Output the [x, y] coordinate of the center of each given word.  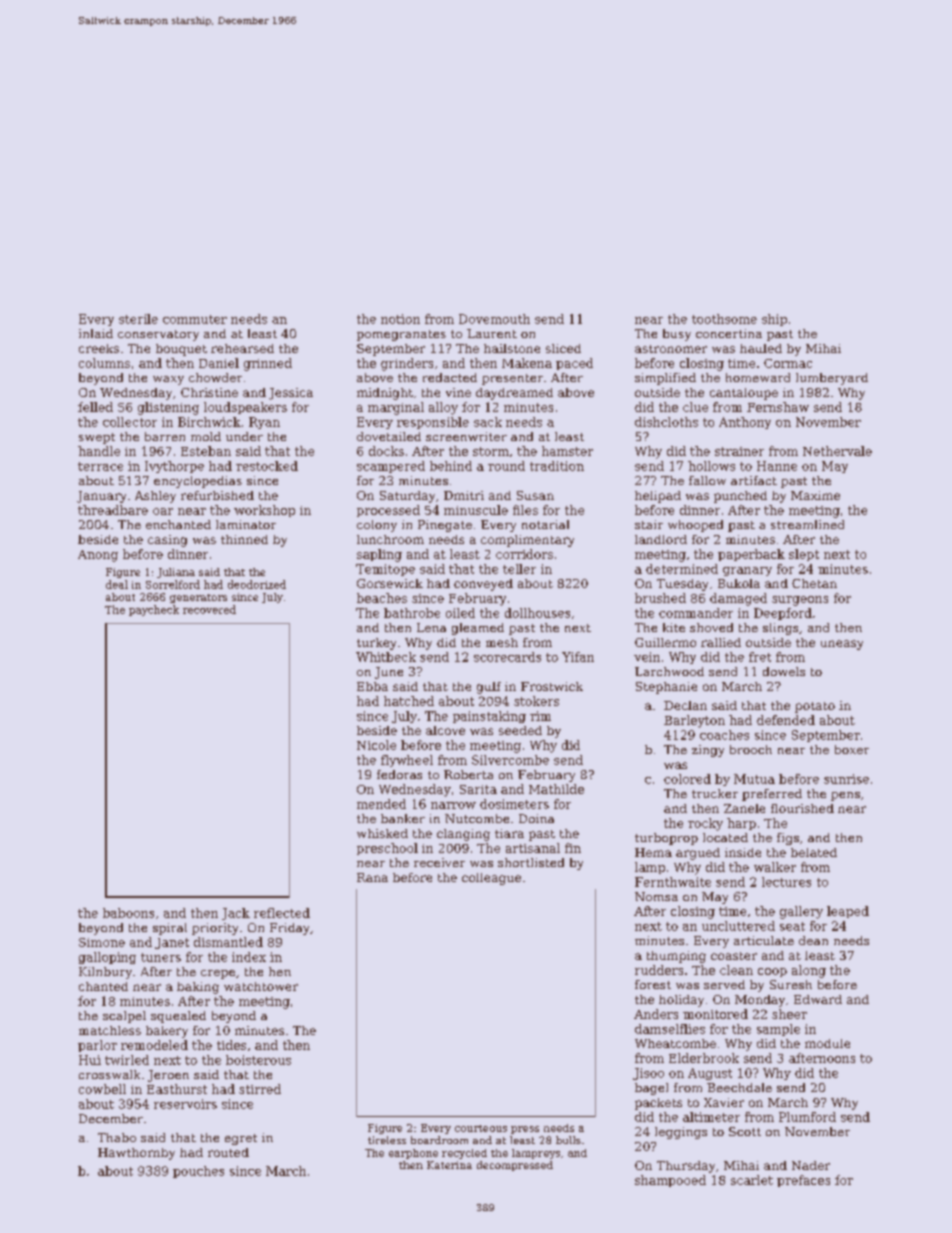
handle [99, 451]
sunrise [846, 779]
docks [386, 451]
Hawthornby [136, 1154]
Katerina [449, 1165]
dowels [784, 671]
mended [381, 804]
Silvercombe [510, 760]
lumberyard [832, 379]
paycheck [154, 610]
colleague [491, 879]
